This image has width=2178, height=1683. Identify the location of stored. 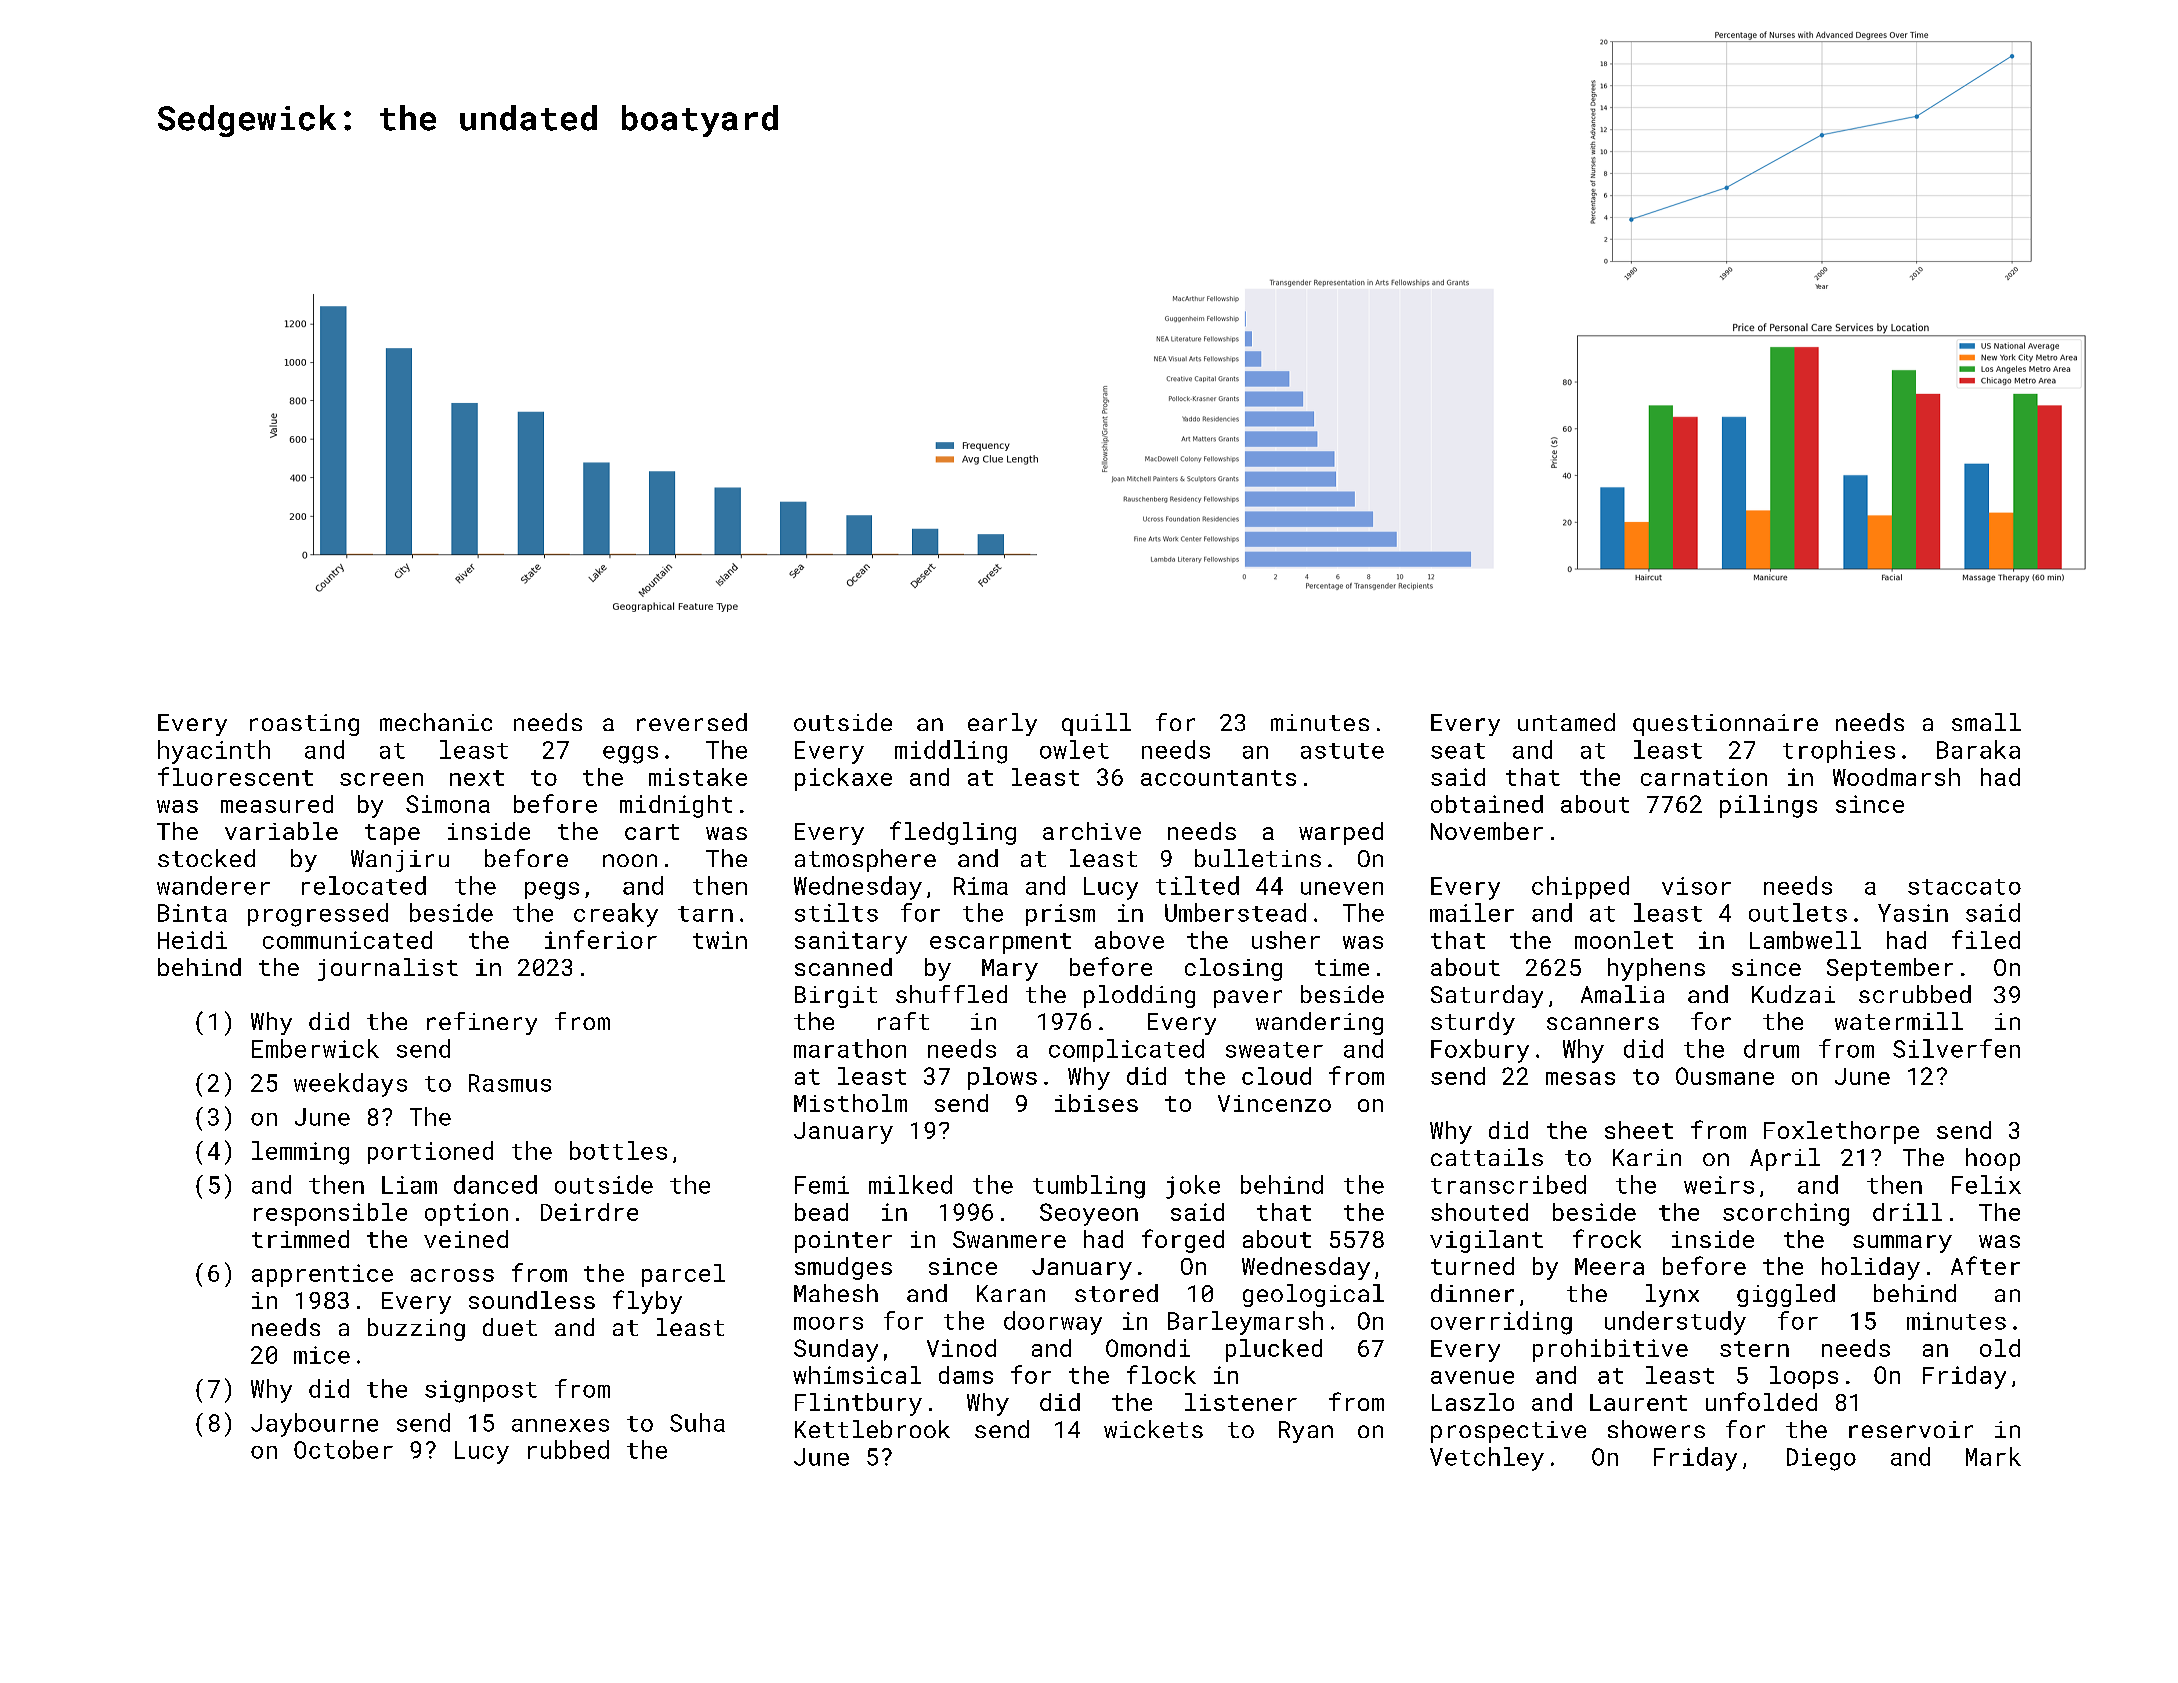
(1116, 1293).
